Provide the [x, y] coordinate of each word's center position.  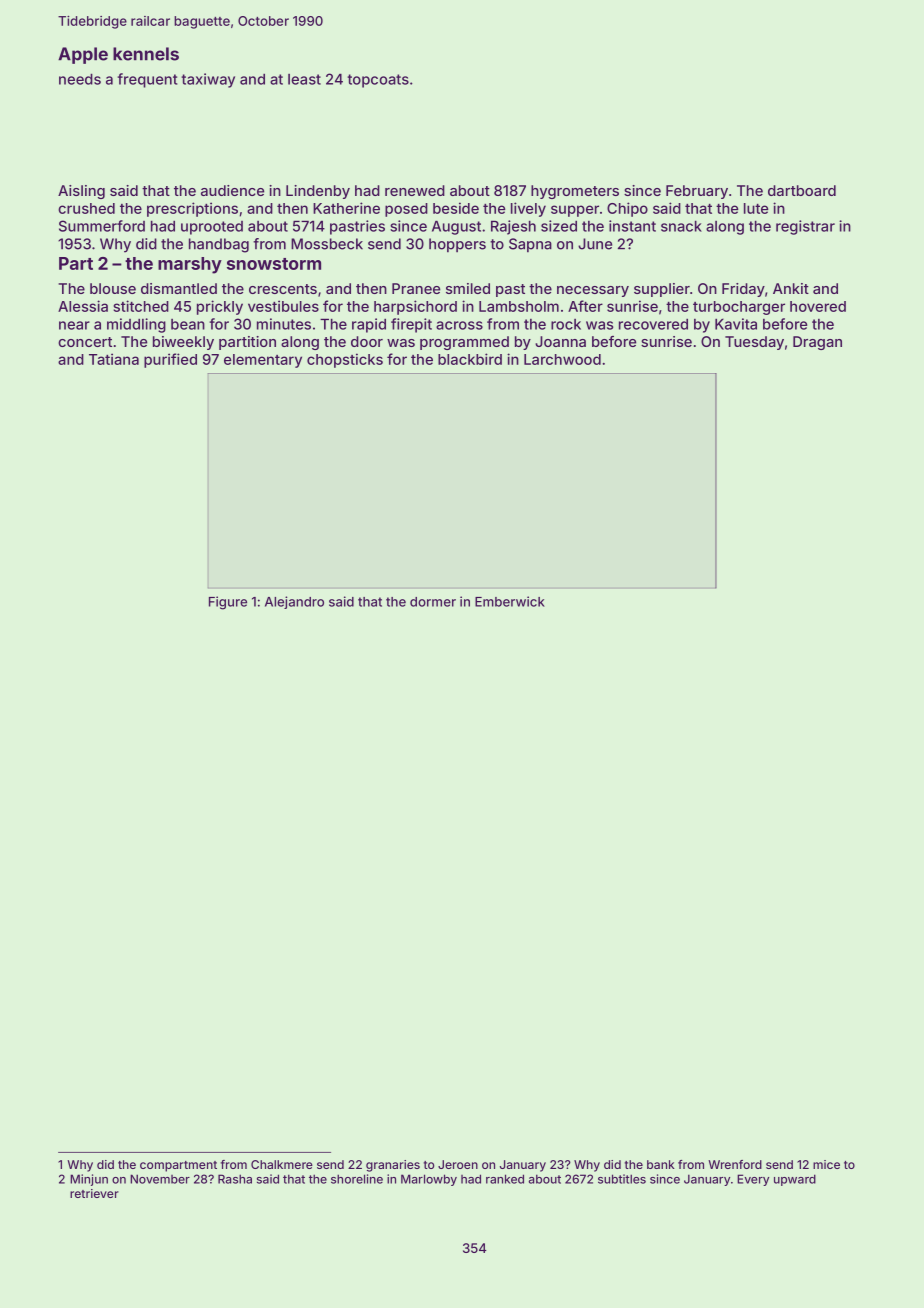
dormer [433, 602]
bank [661, 1164]
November [160, 1179]
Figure [228, 603]
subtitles [622, 1179]
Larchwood [562, 359]
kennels [146, 54]
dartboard [802, 190]
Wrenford [735, 1164]
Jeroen [458, 1164]
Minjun [89, 1180]
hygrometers [575, 192]
